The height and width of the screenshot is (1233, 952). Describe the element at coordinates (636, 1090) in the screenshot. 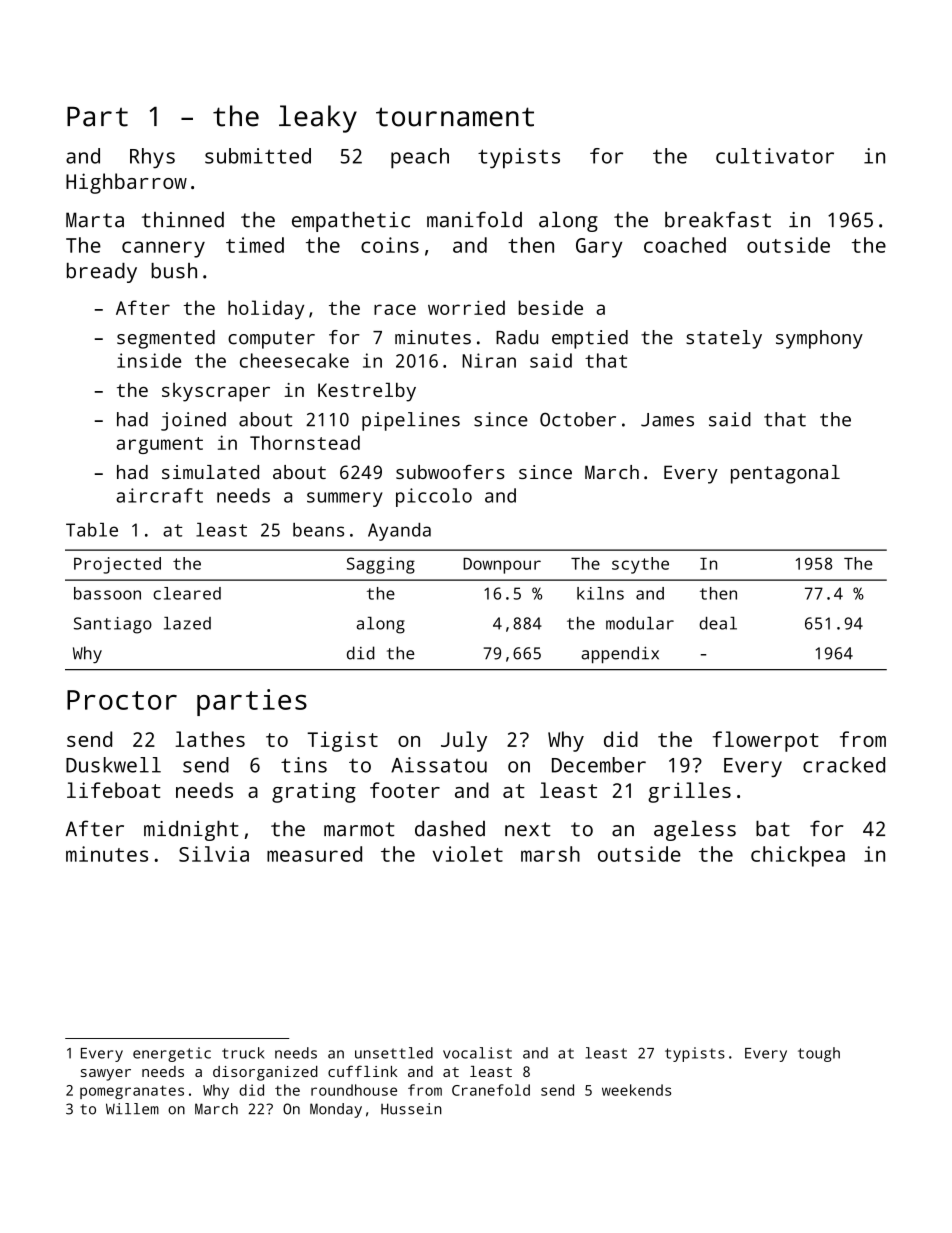

I see `weekends` at that location.
